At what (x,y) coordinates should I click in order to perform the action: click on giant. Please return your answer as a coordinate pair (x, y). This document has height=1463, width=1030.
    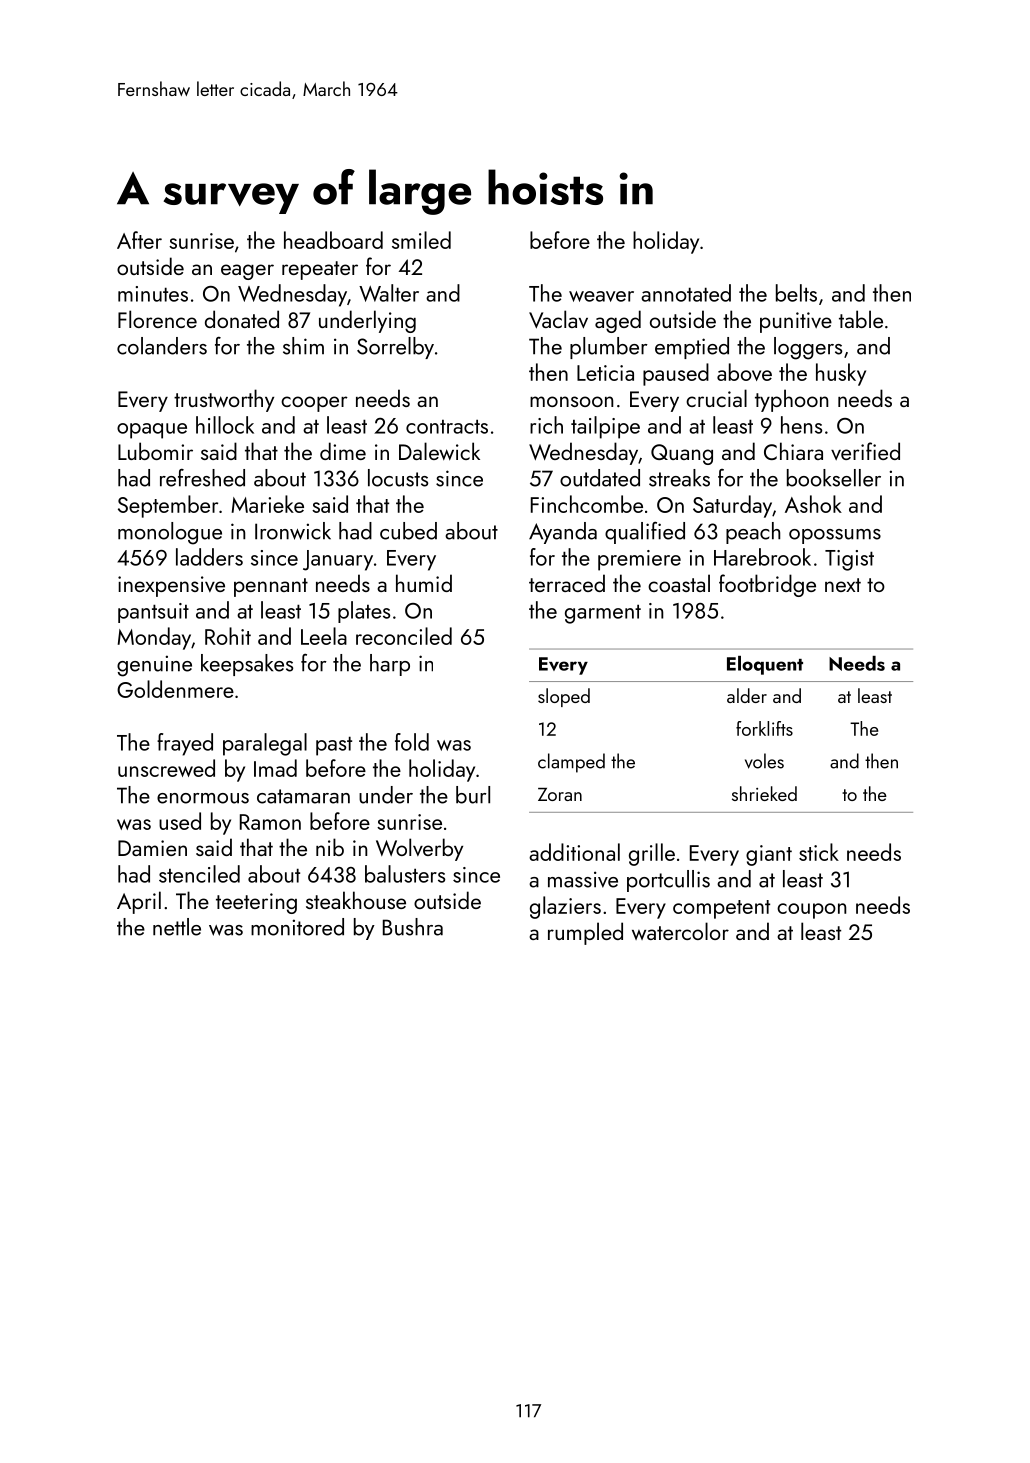
    Looking at the image, I should click on (769, 855).
